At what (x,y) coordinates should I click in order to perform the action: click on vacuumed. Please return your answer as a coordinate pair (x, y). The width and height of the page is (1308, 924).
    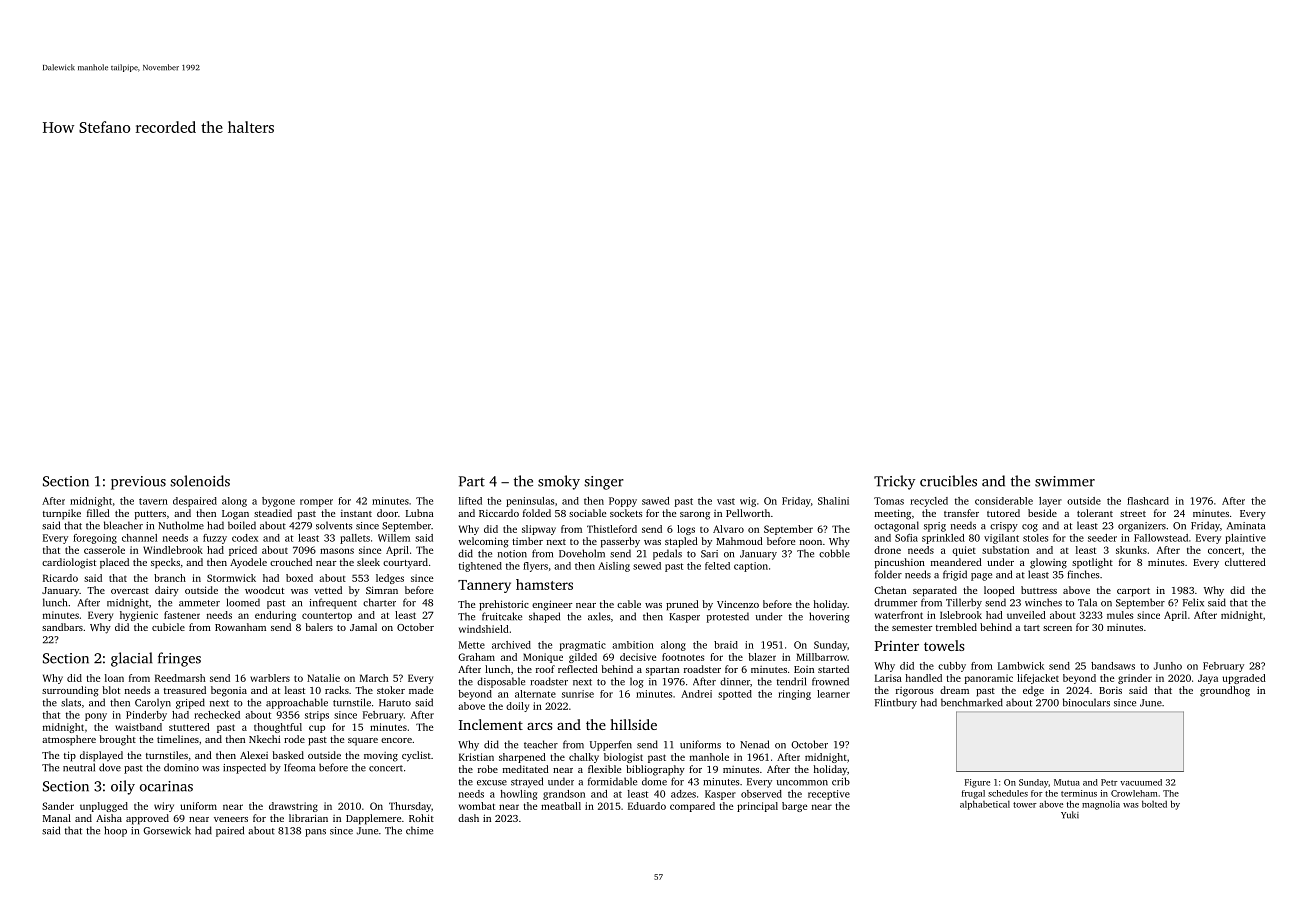
    Looking at the image, I should click on (1141, 782).
